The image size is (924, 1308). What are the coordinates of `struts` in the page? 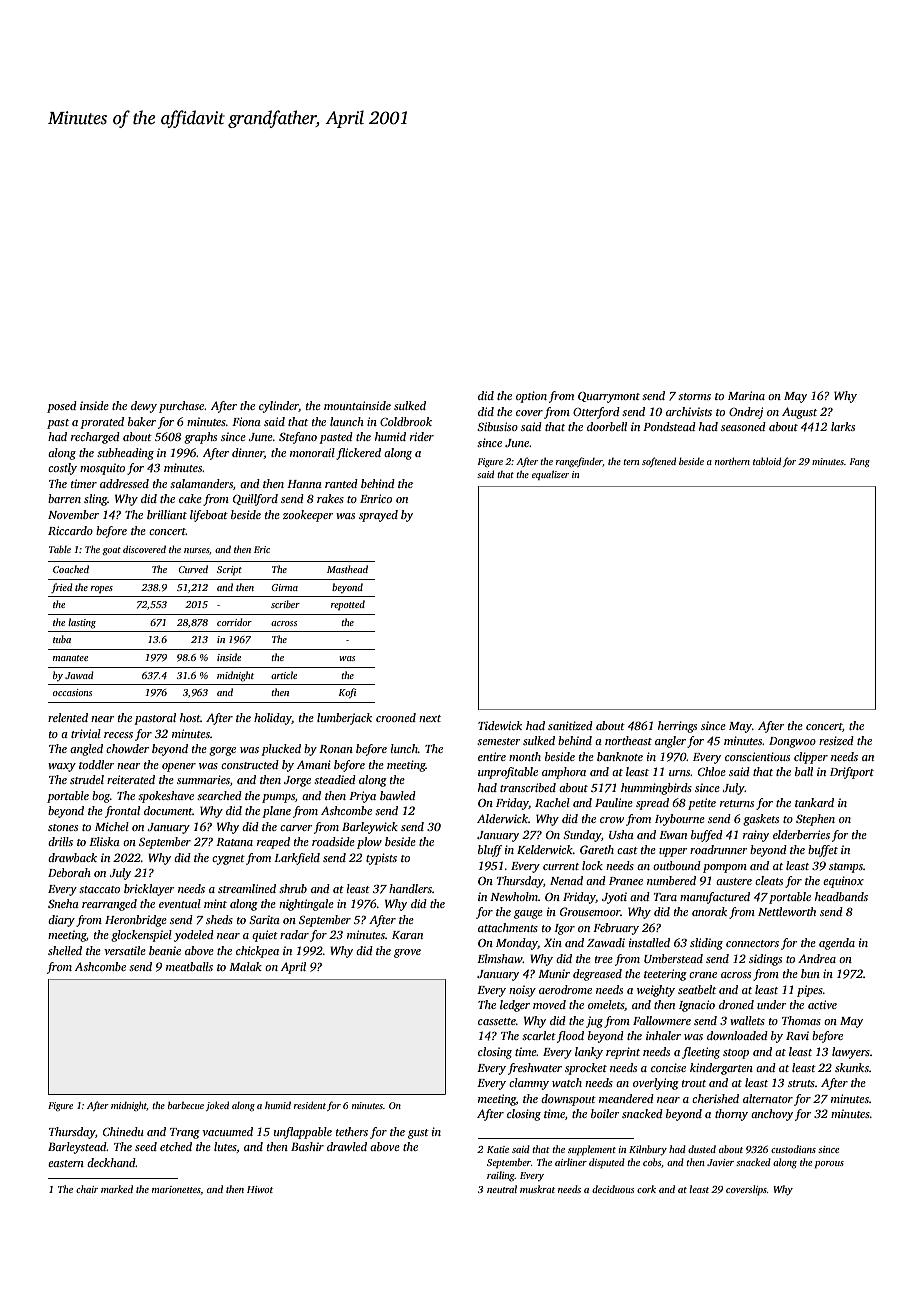 It's located at (801, 1083).
